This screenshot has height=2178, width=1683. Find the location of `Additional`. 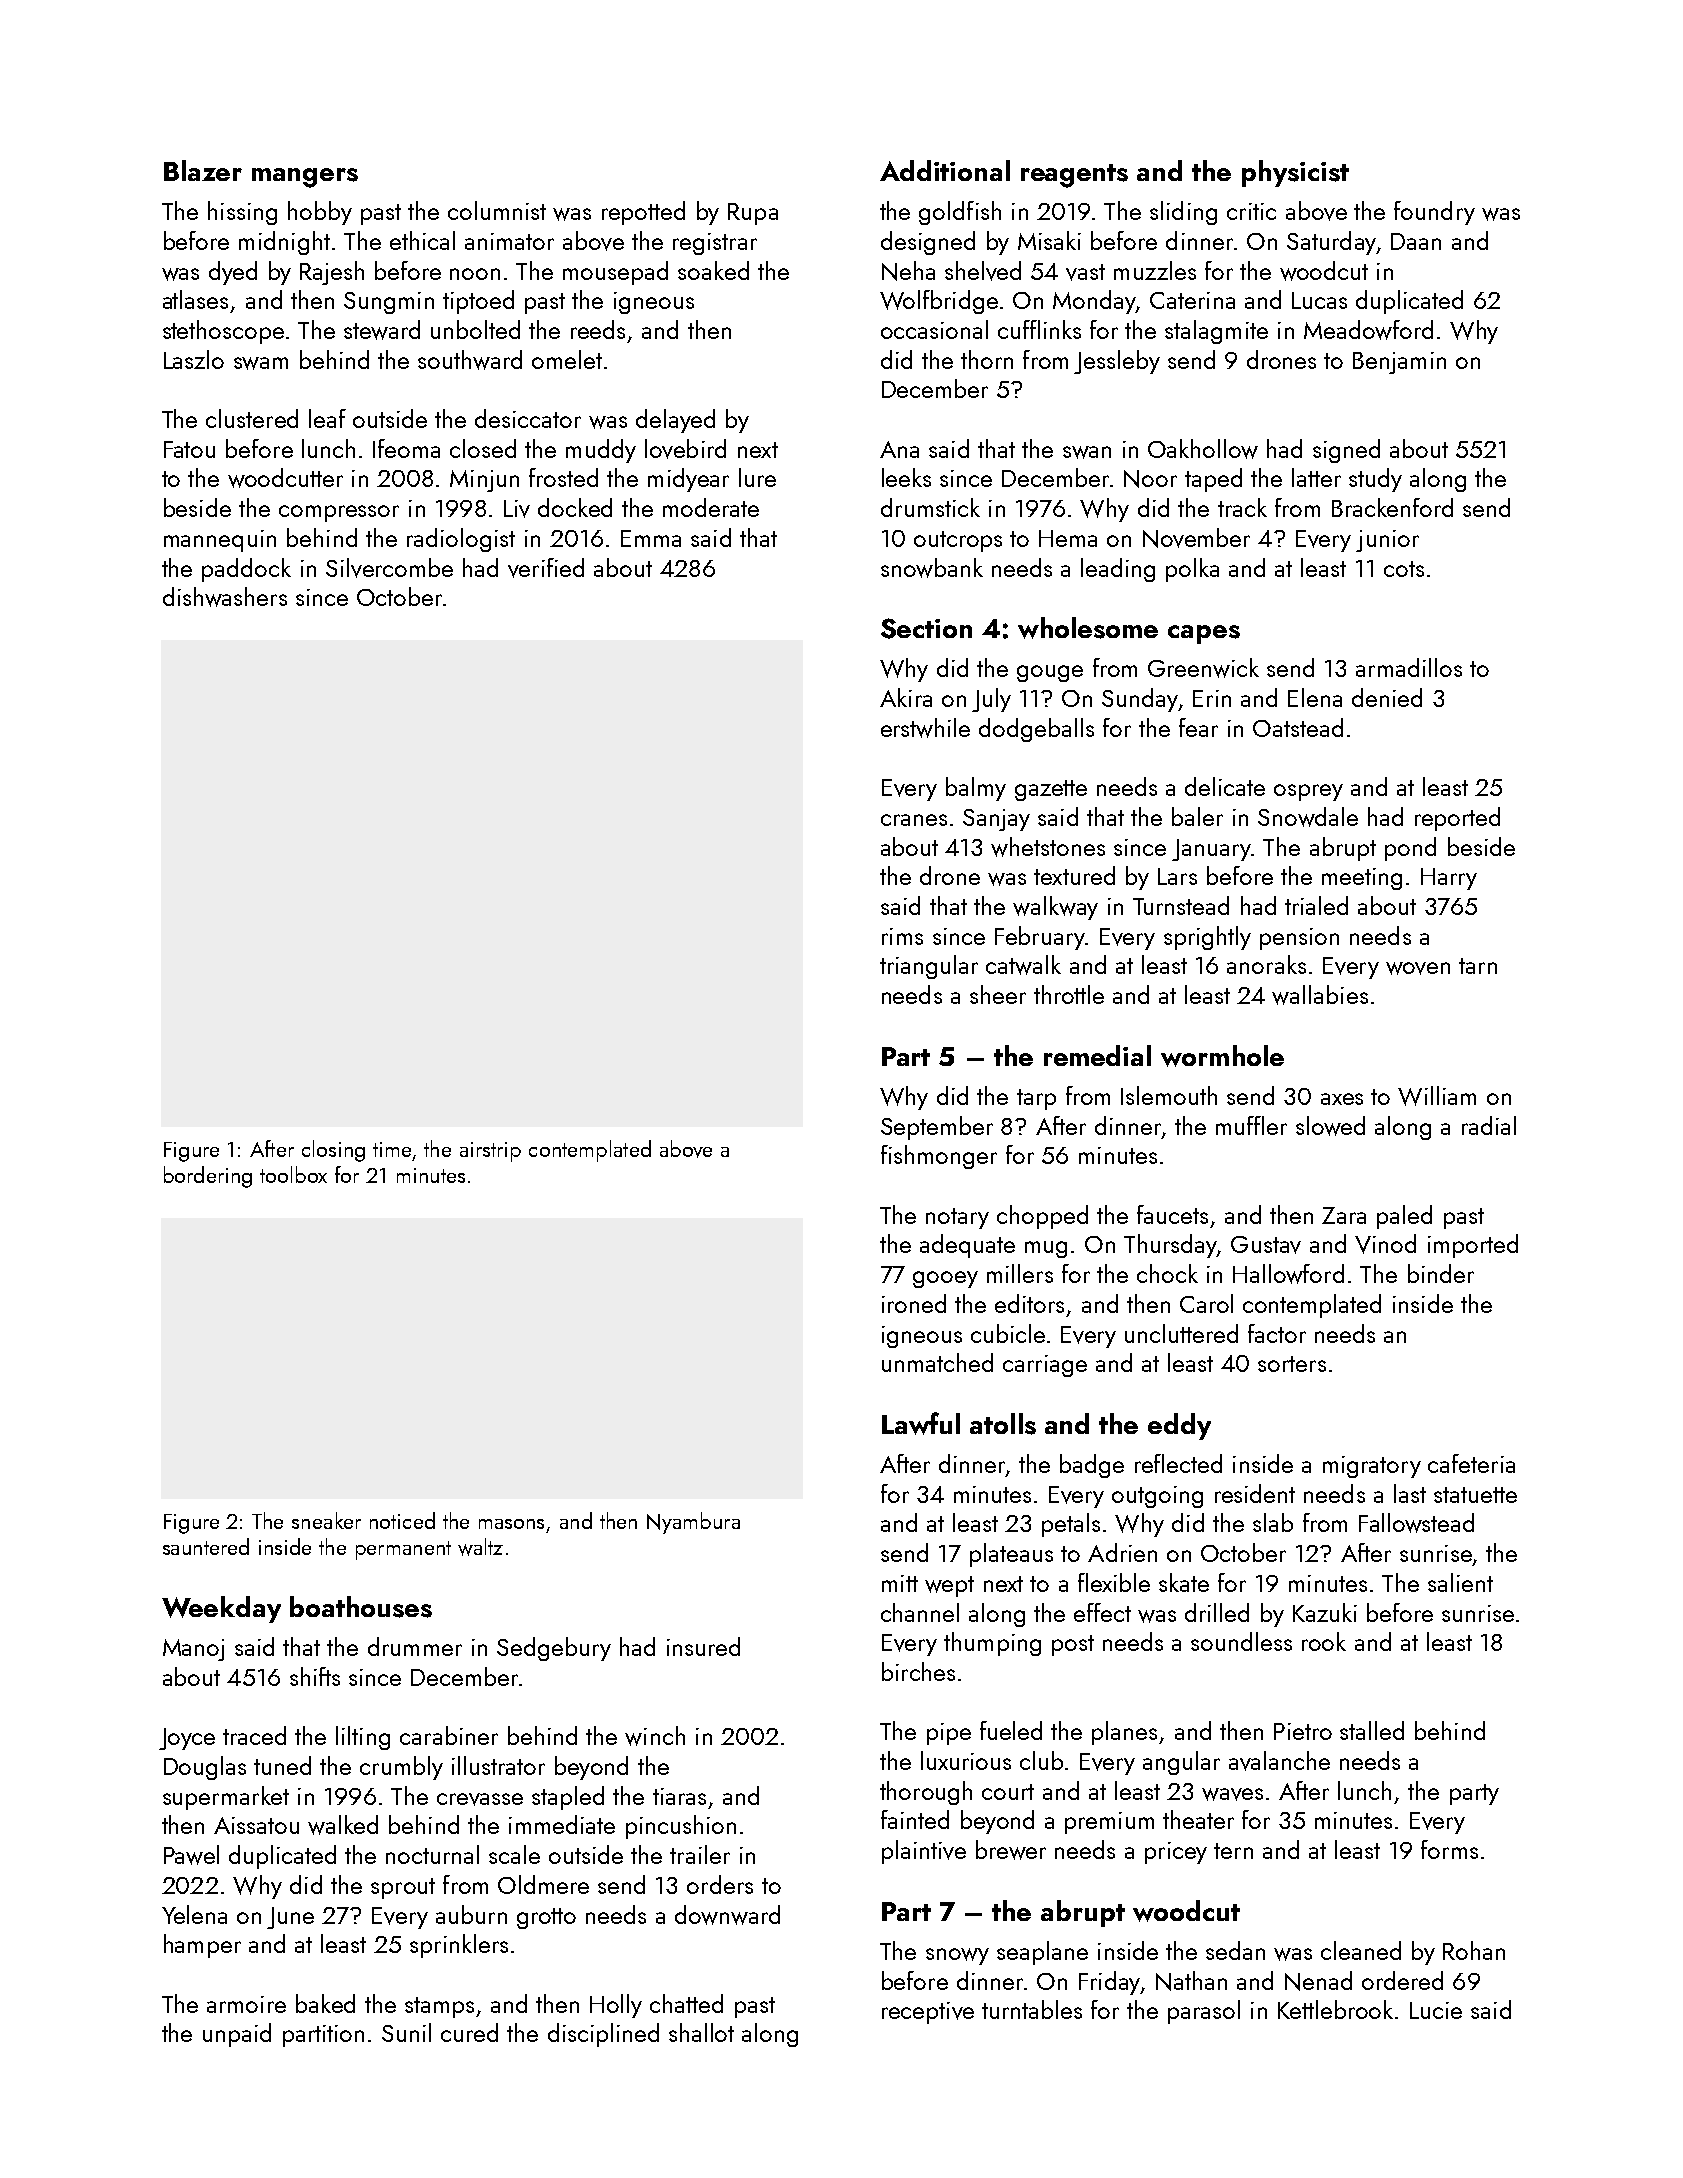

Additional is located at coordinates (945, 170).
